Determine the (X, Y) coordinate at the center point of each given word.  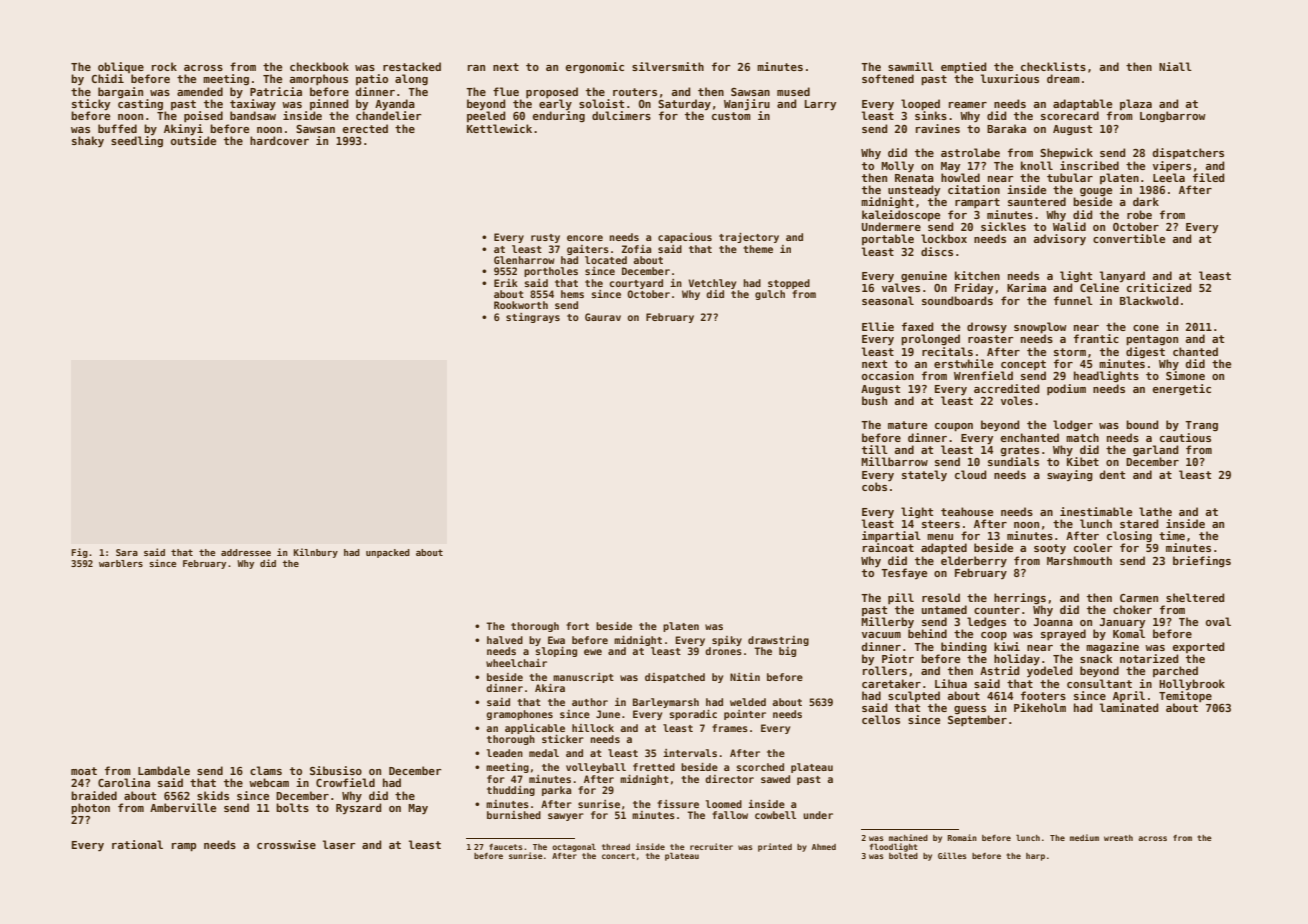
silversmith (668, 66)
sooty (1050, 549)
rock (164, 66)
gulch (770, 295)
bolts (292, 807)
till (875, 449)
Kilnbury (316, 553)
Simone (1185, 375)
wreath (1118, 838)
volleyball (596, 768)
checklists (1053, 66)
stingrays (533, 318)
